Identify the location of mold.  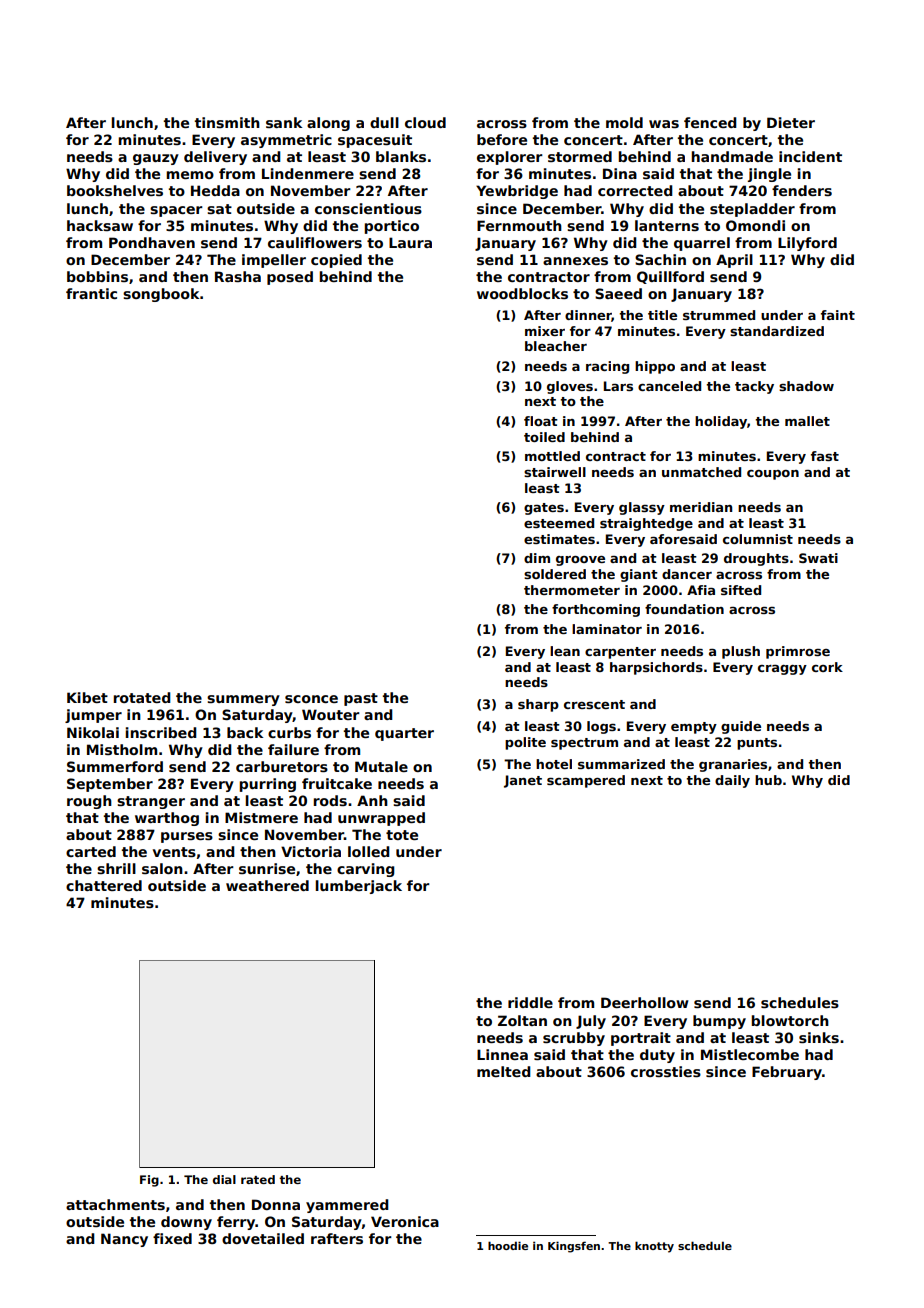
(624, 122).
